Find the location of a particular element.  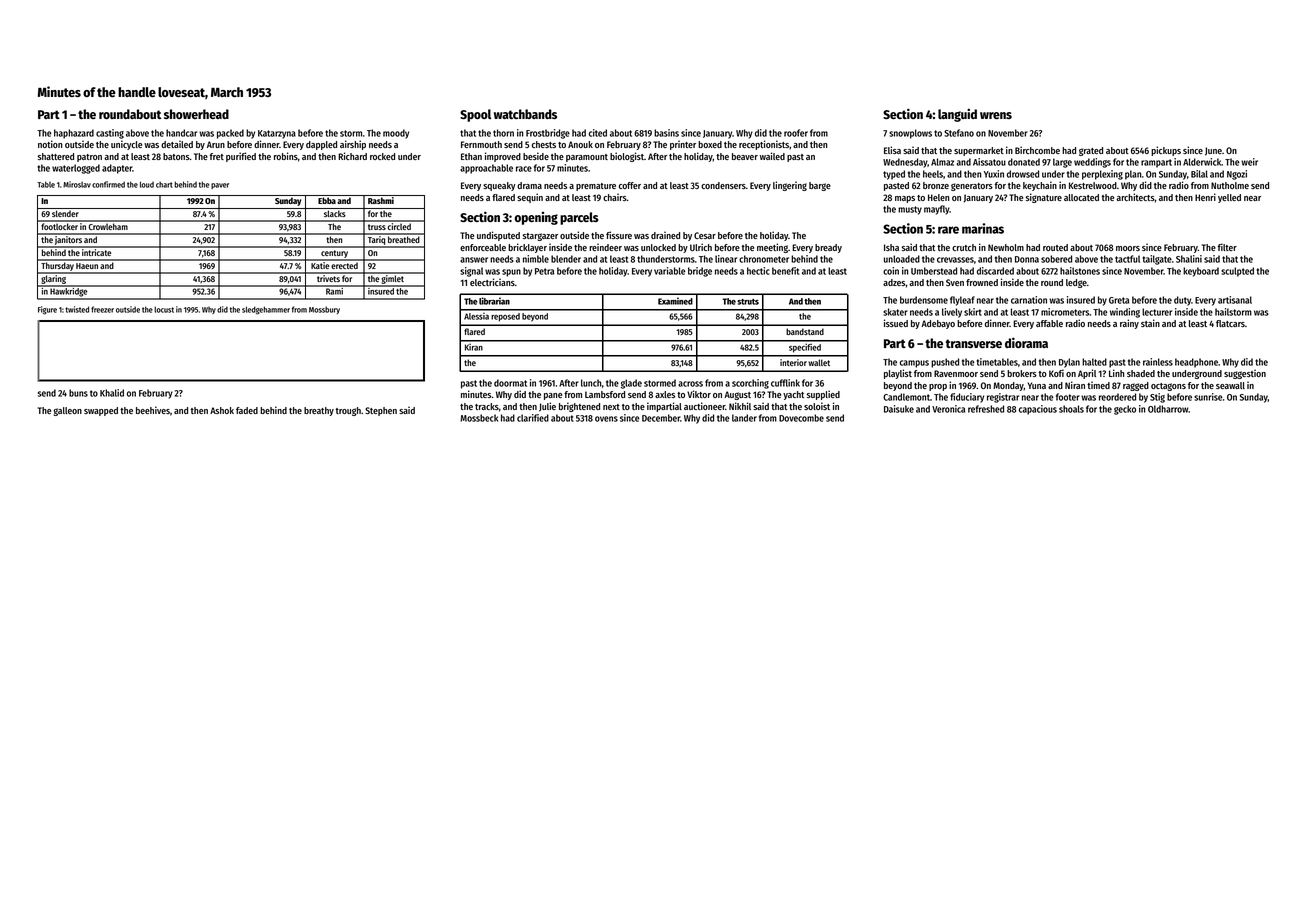

wrens is located at coordinates (996, 115).
